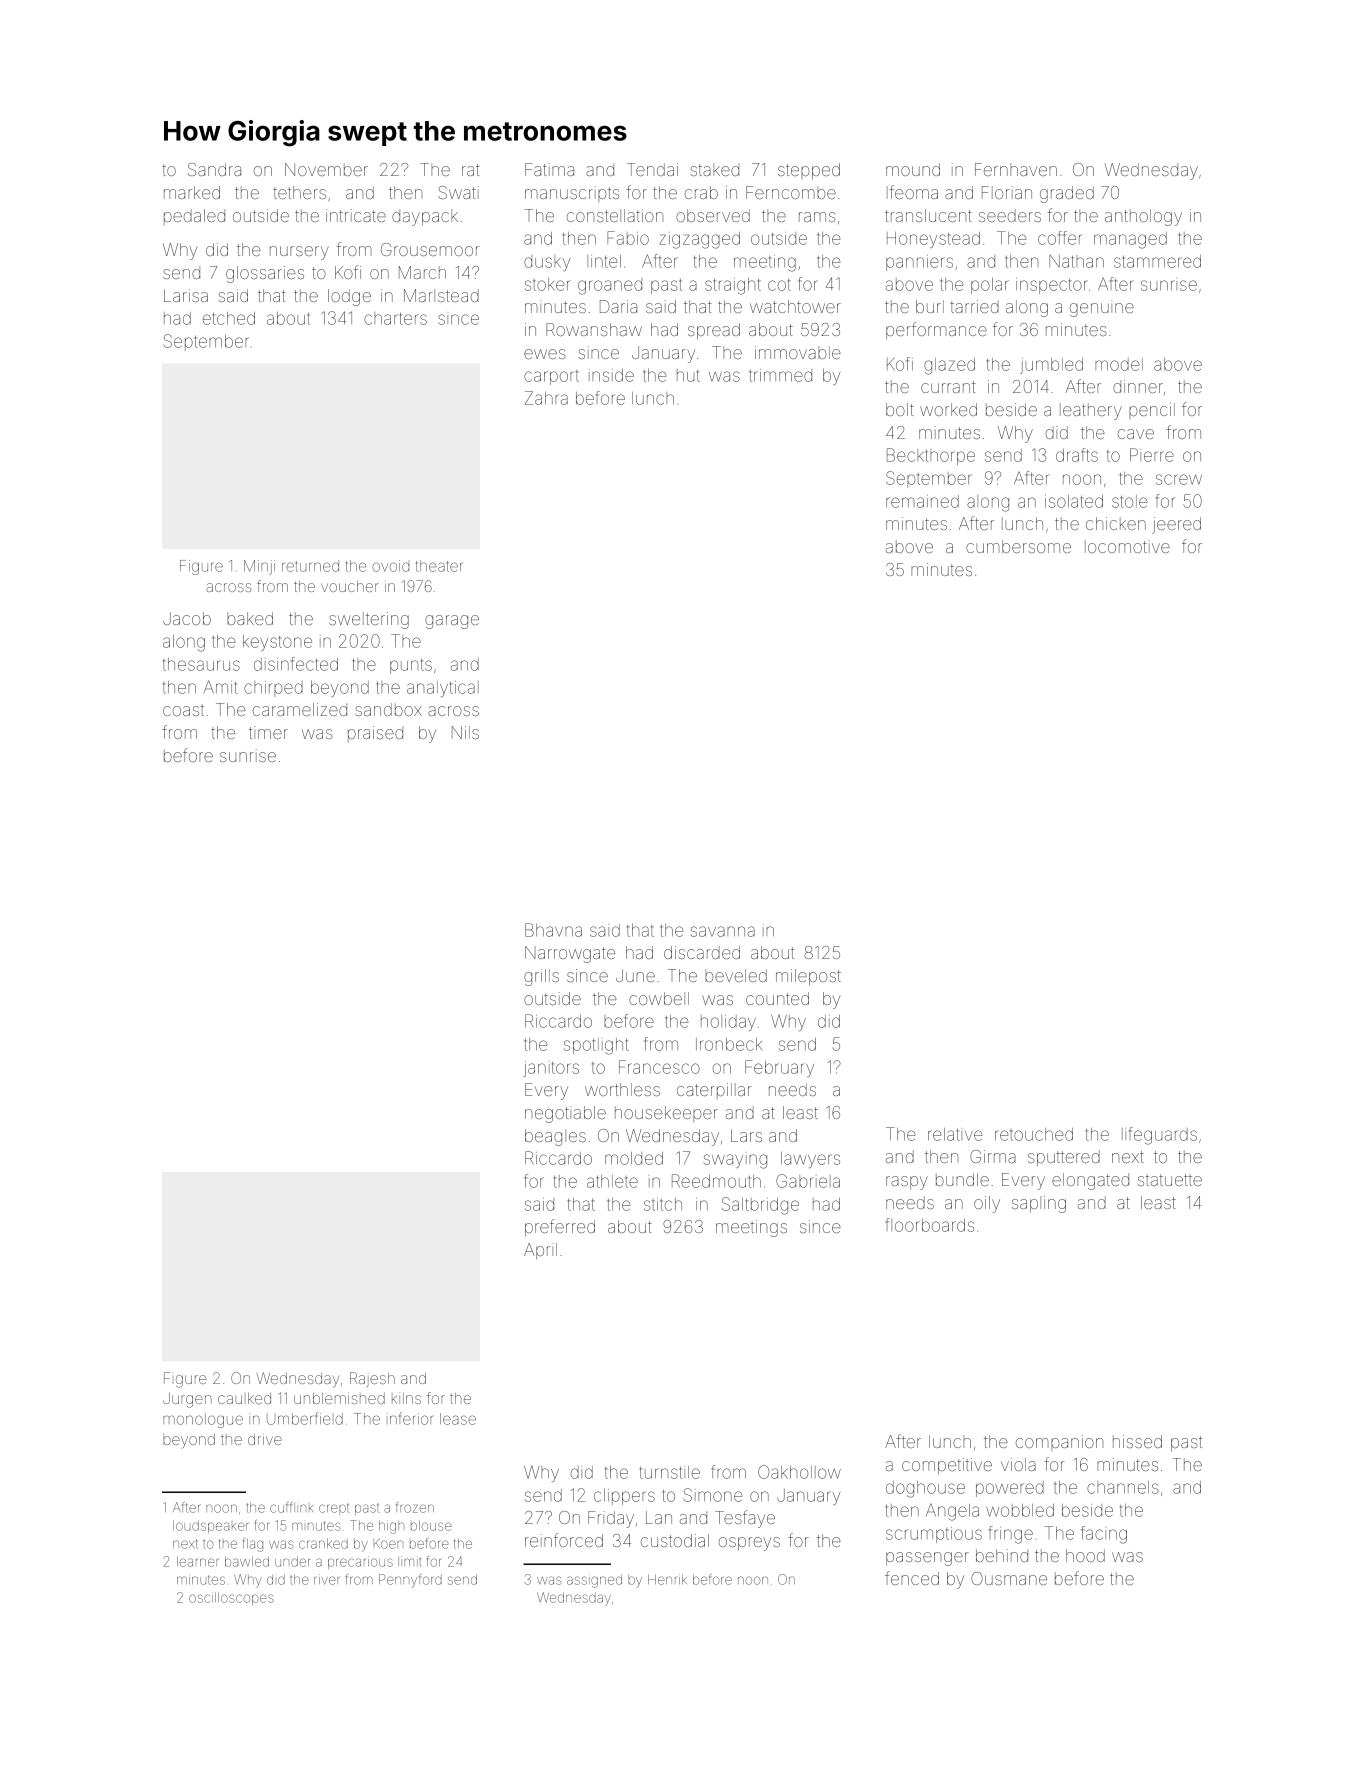  What do you see at coordinates (808, 977) in the document?
I see `milepost` at bounding box center [808, 977].
